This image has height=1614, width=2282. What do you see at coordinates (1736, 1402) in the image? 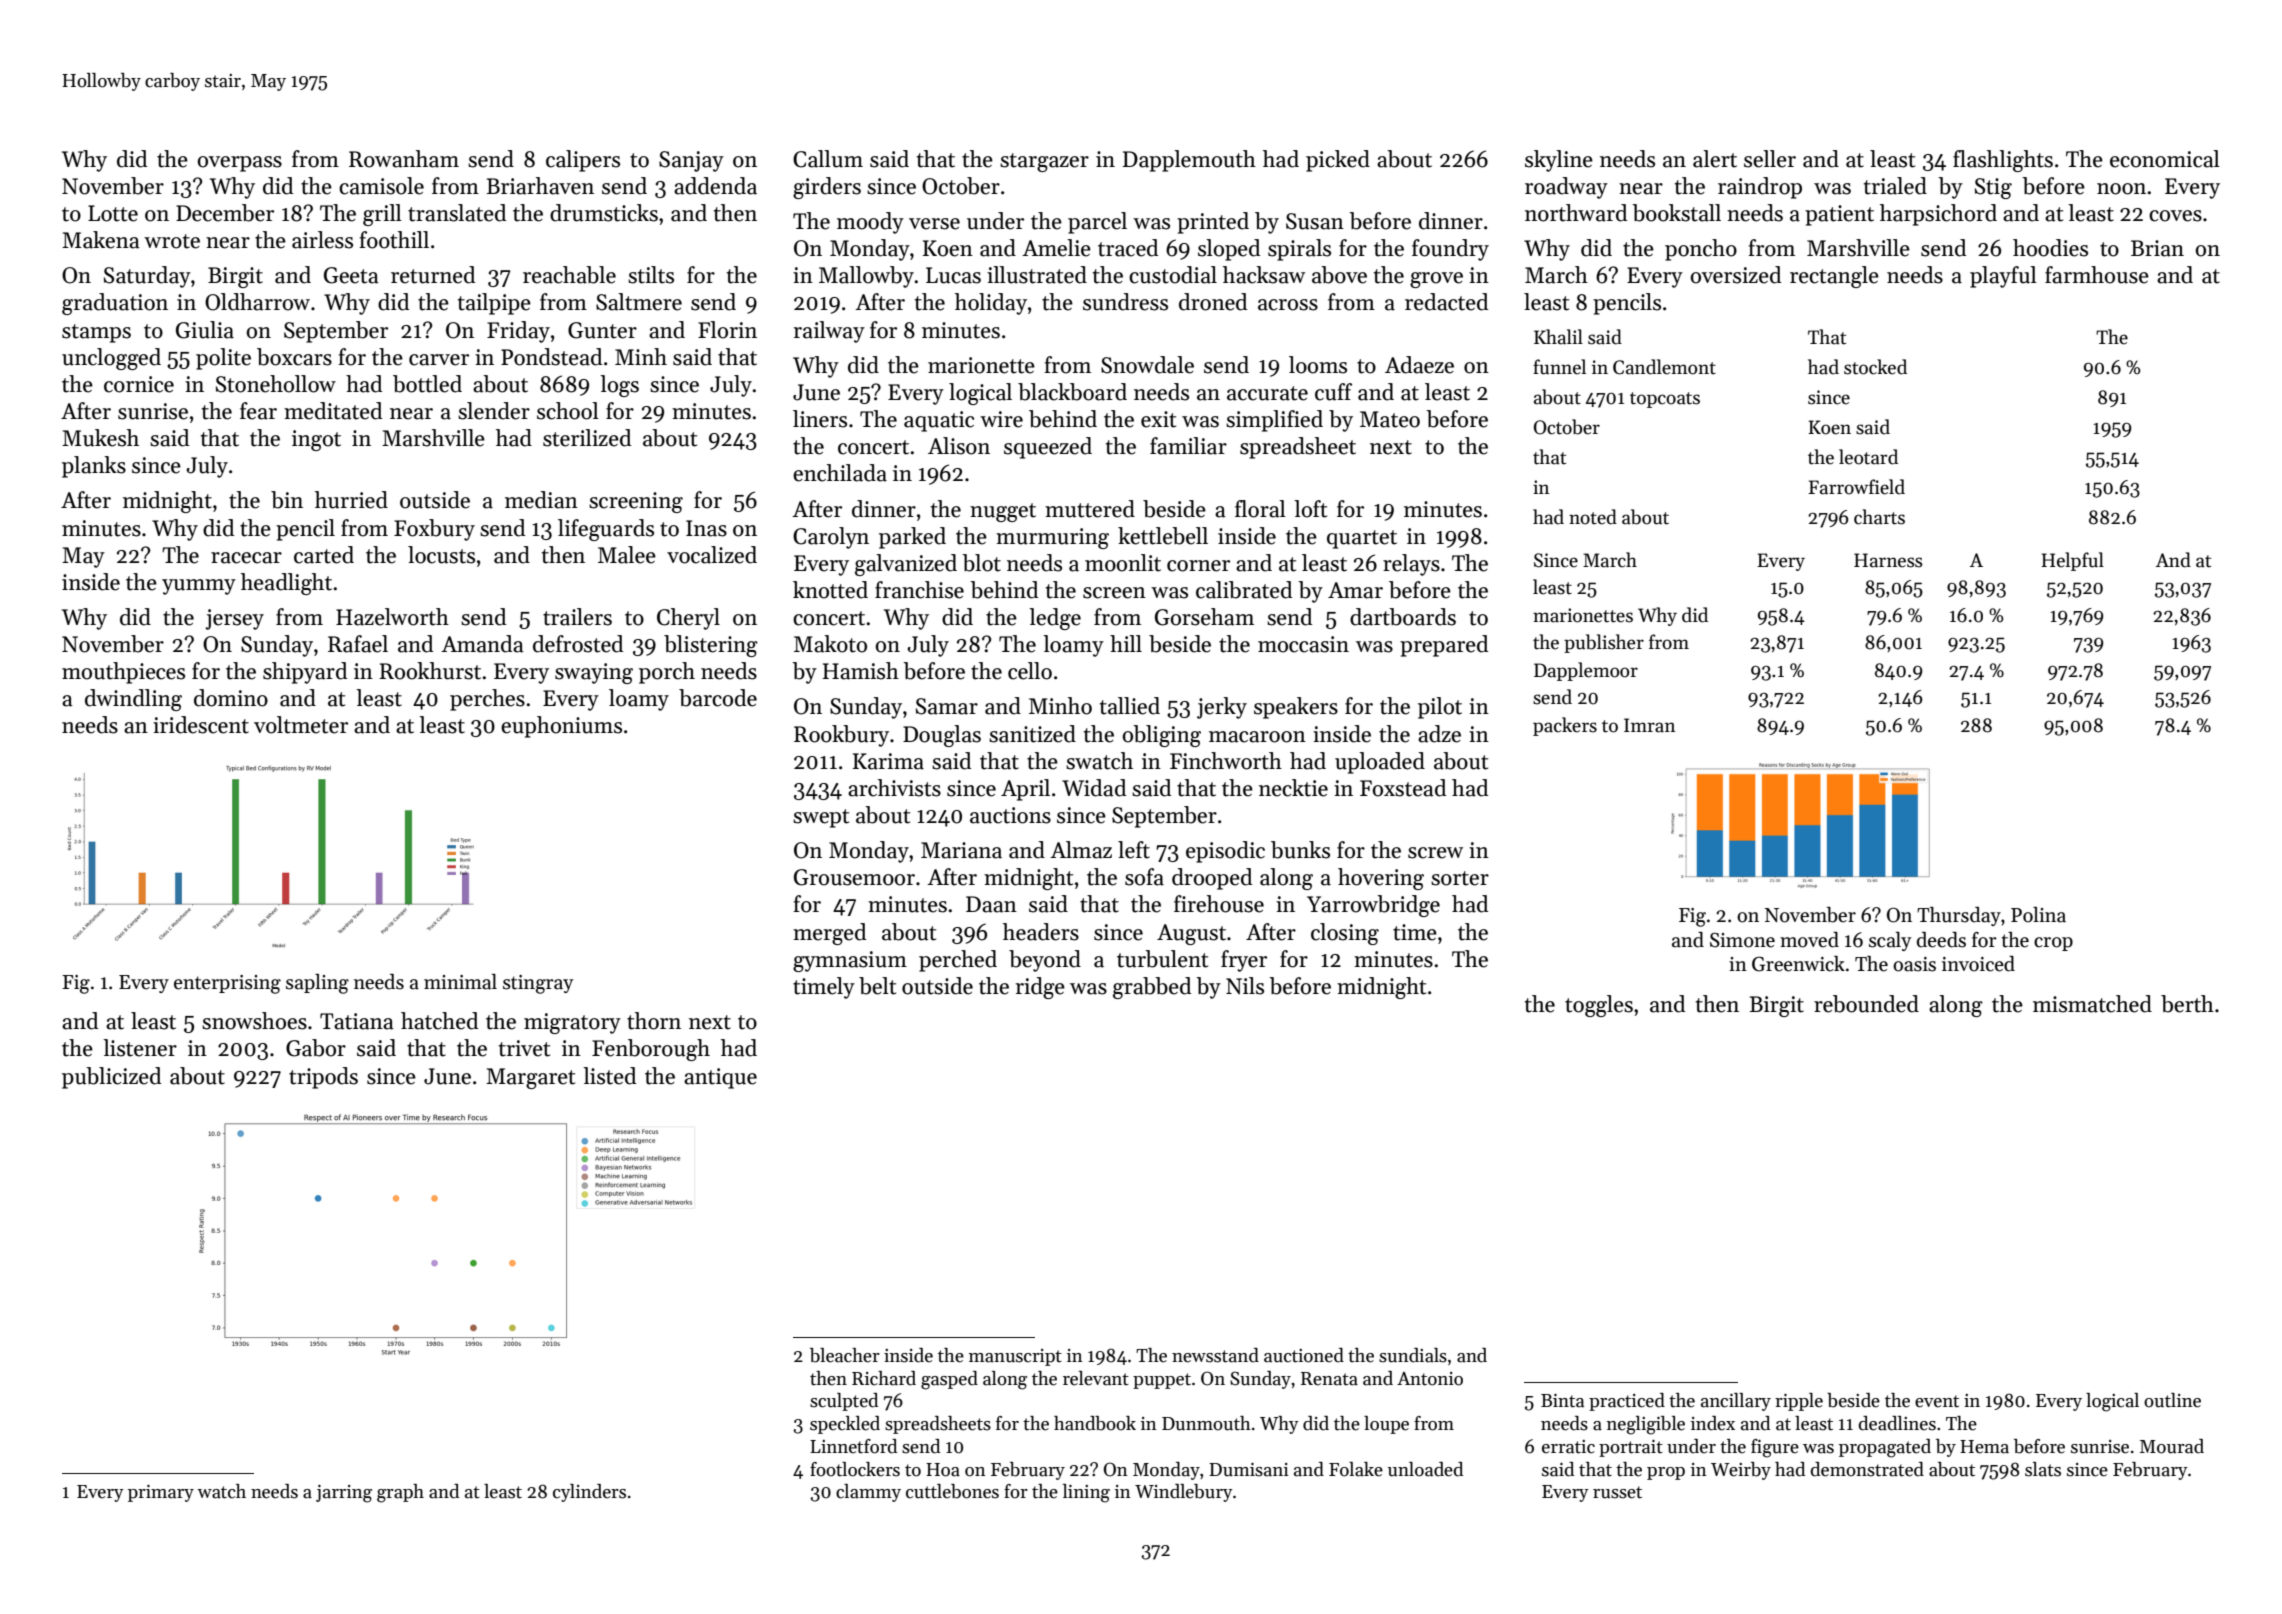
I see `ancillary` at bounding box center [1736, 1402].
